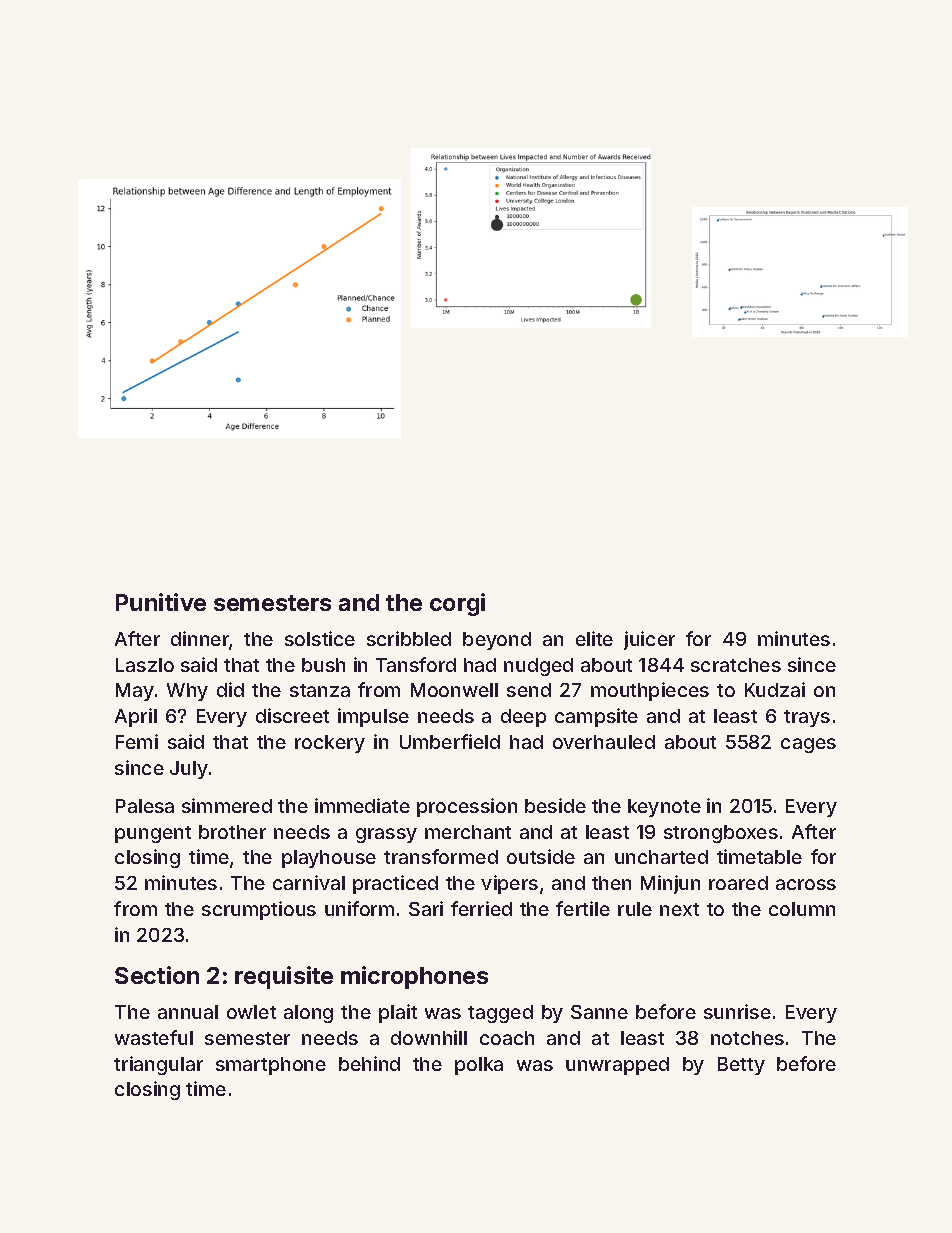 Image resolution: width=952 pixels, height=1233 pixels. Describe the element at coordinates (808, 745) in the screenshot. I see `cages` at that location.
